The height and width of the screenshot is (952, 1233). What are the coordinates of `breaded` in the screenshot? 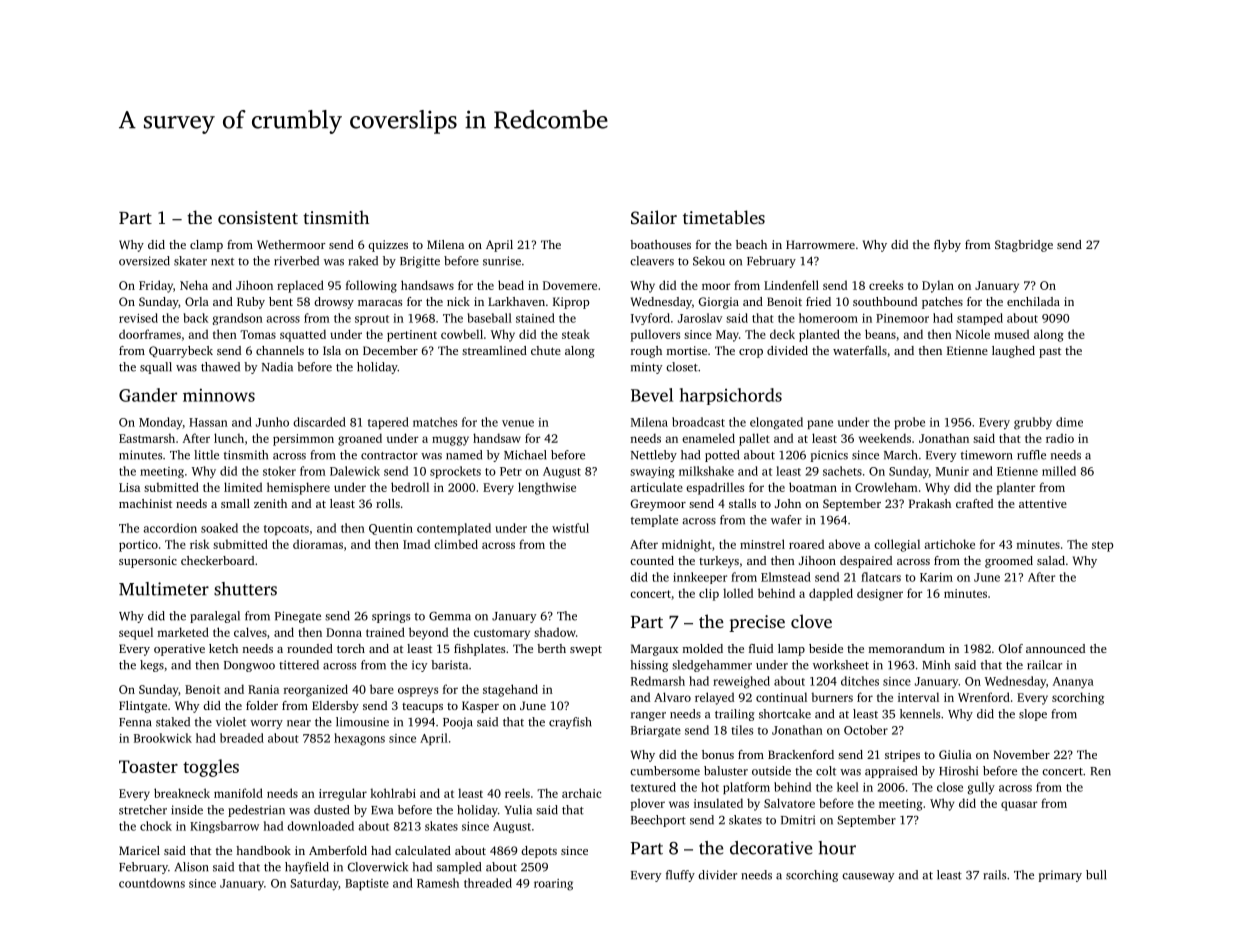 It's located at (242, 738).
